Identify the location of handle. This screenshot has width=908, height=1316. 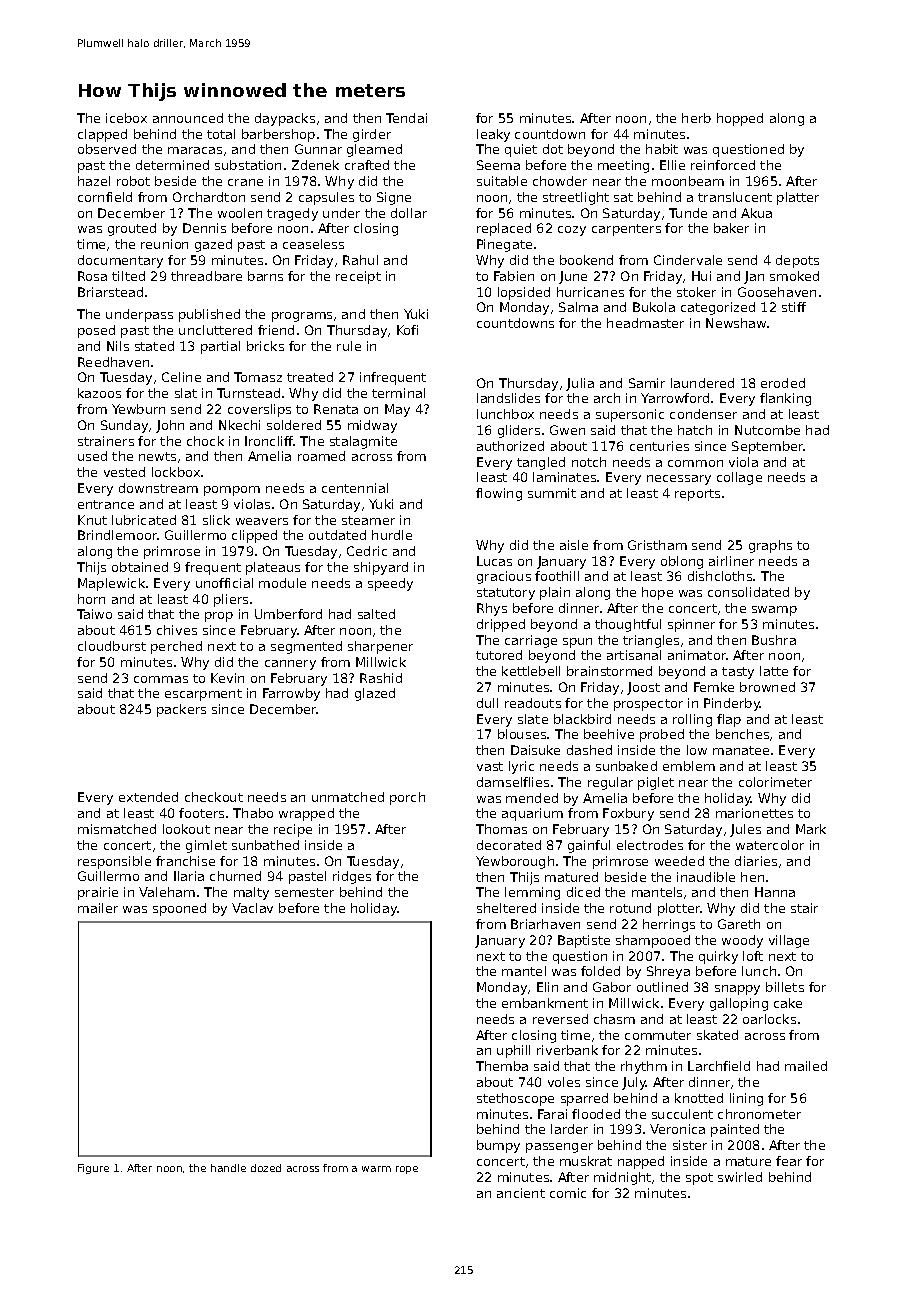
(228, 1168).
